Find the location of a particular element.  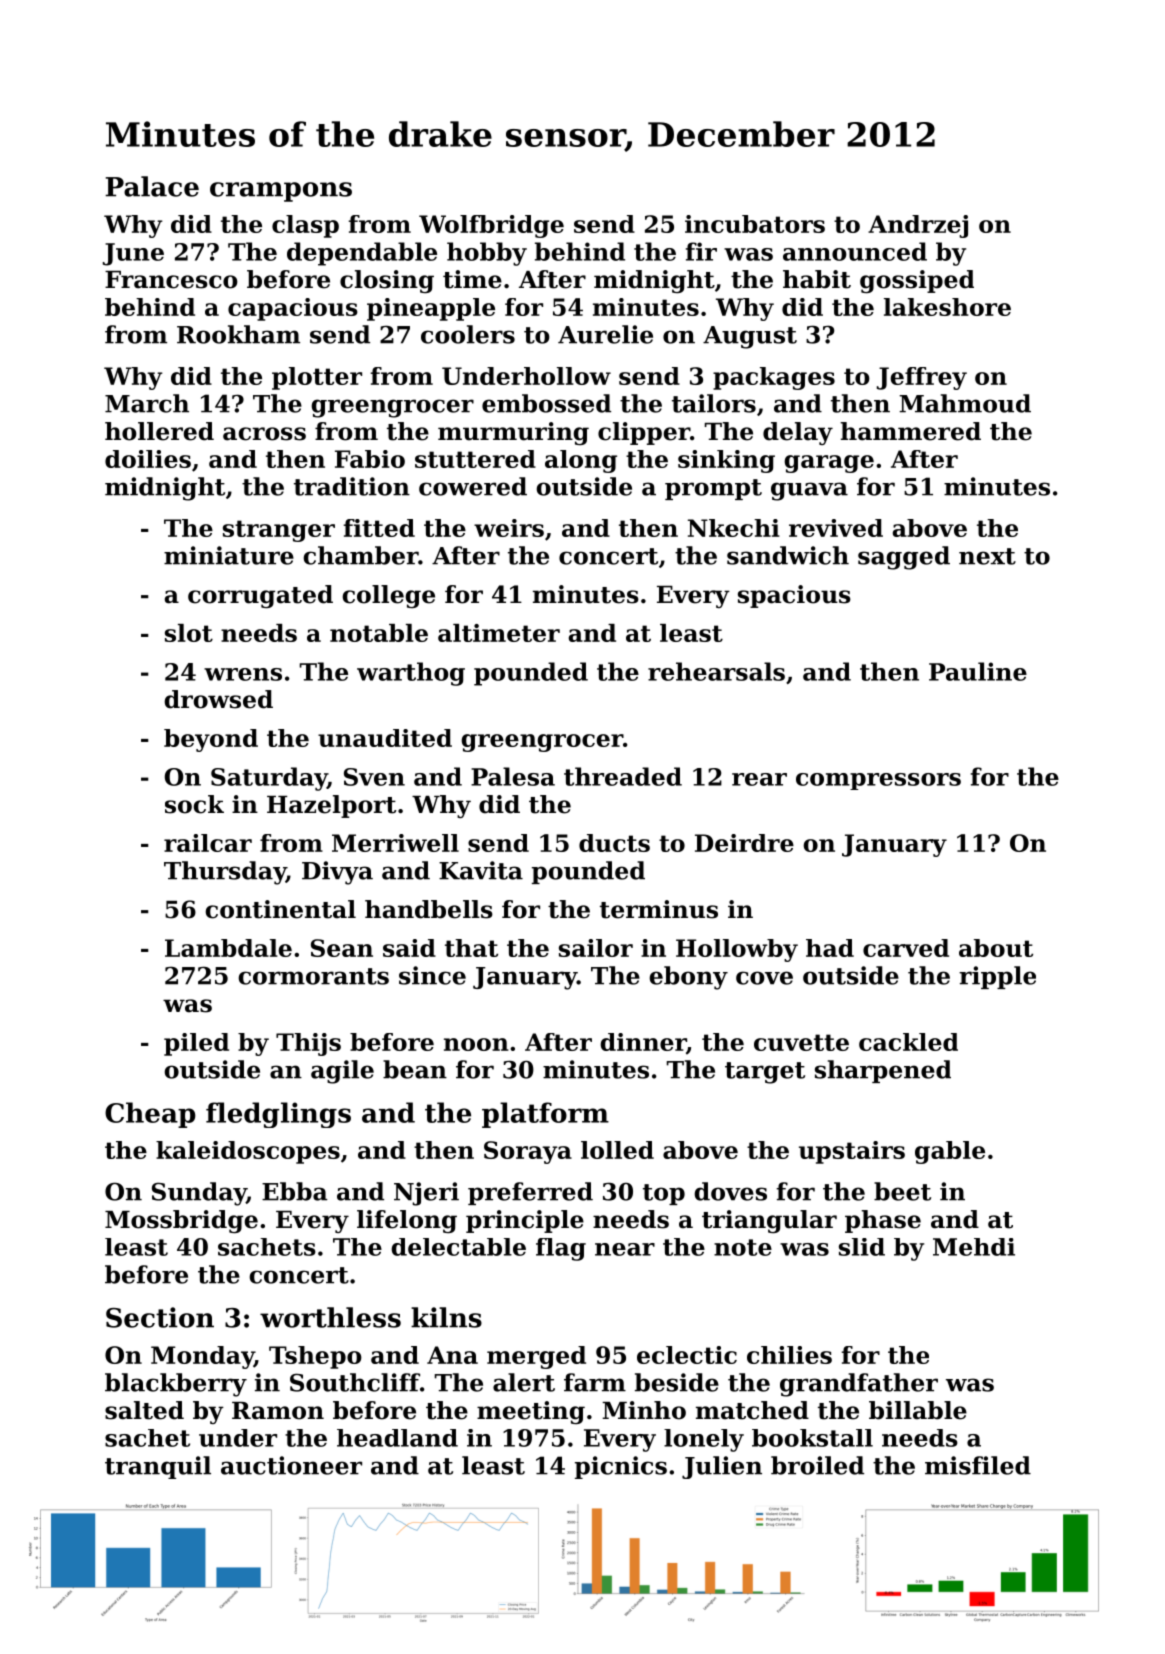

Cheap is located at coordinates (150, 1115).
